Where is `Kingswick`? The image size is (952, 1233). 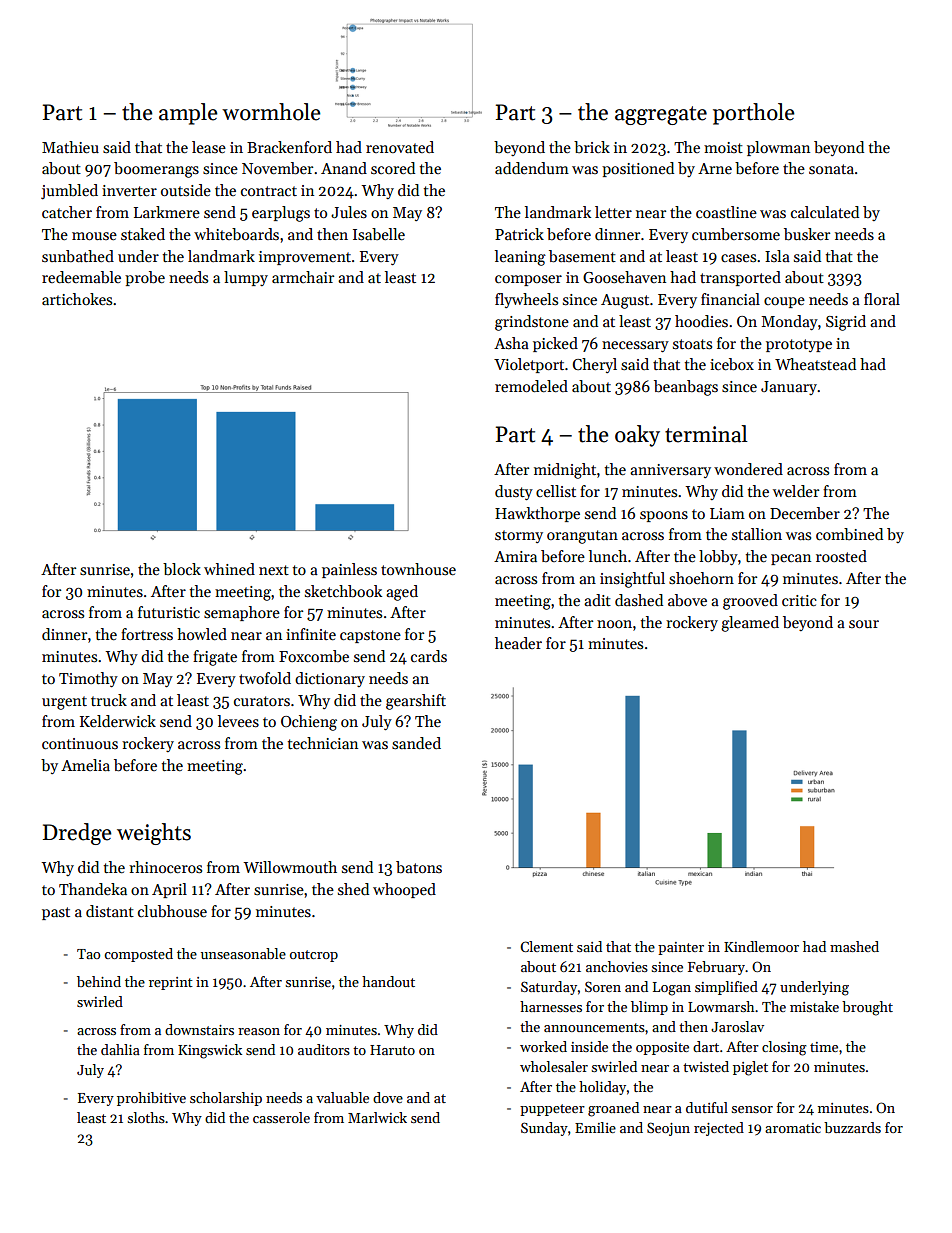
Kingswick is located at coordinates (210, 1051).
